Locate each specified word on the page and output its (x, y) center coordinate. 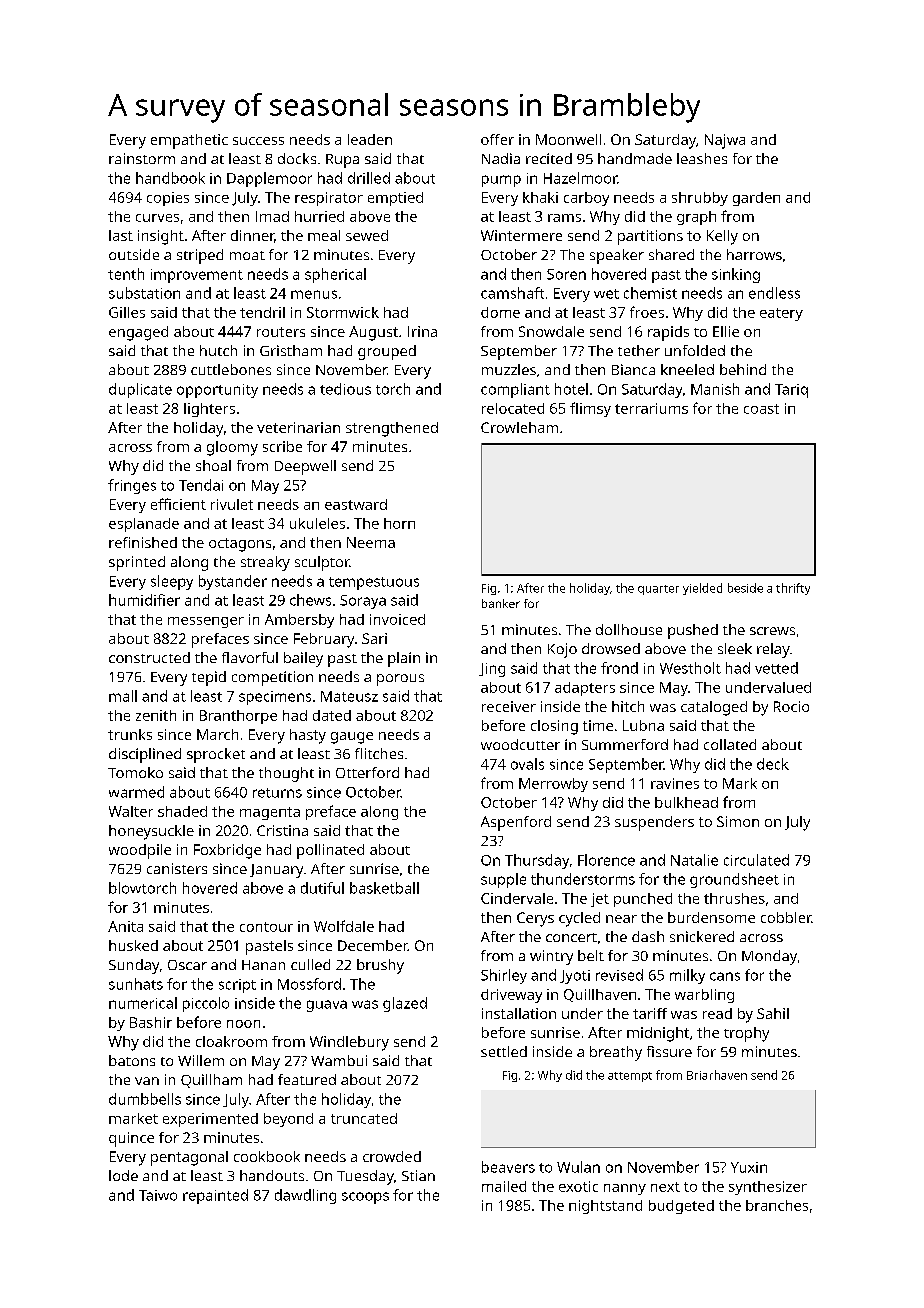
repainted (215, 1196)
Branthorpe (238, 717)
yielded (702, 589)
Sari (374, 638)
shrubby (700, 199)
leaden (370, 139)
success (258, 141)
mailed (504, 1186)
